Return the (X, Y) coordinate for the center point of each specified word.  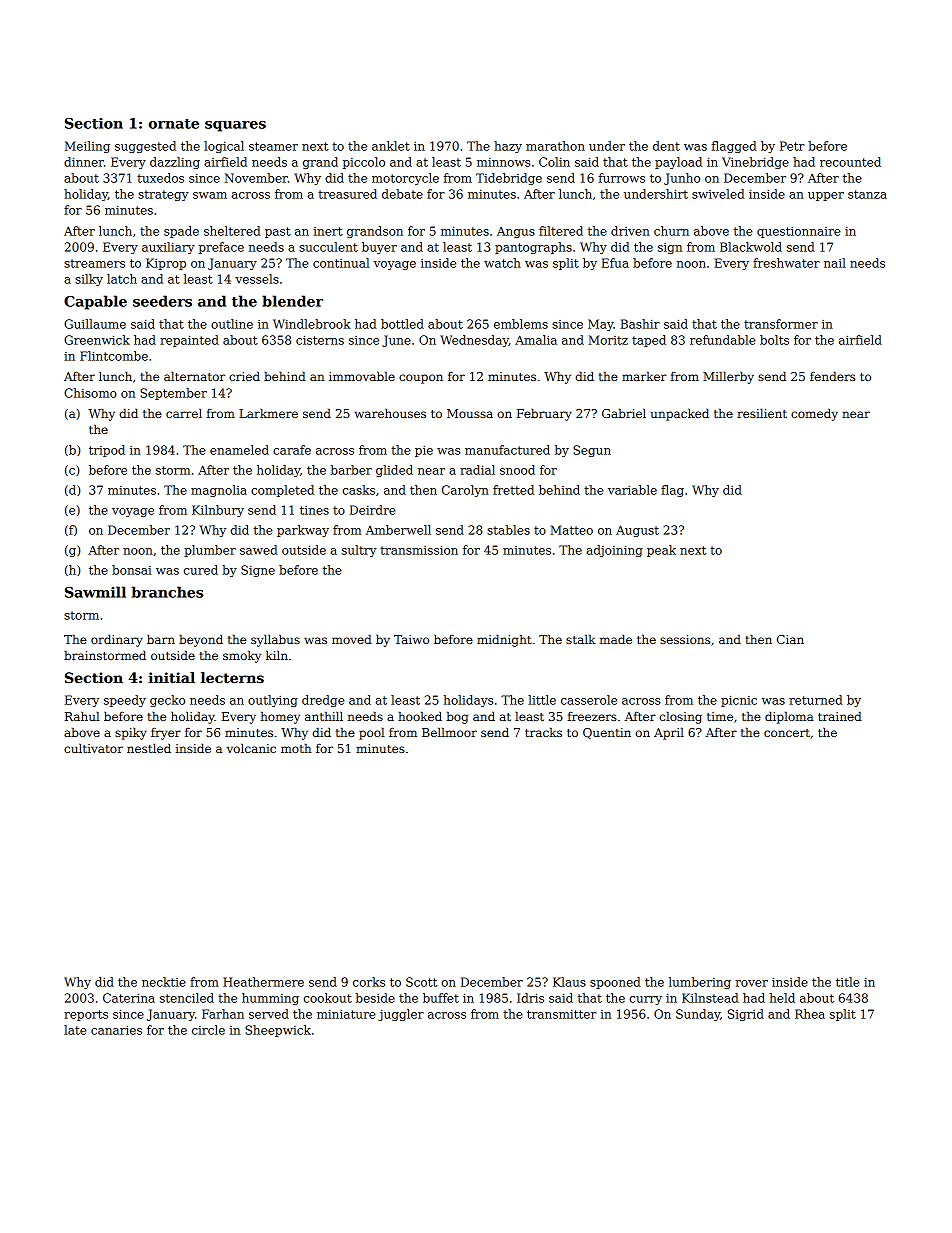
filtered (561, 231)
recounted (850, 162)
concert (787, 733)
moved (352, 639)
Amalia (536, 340)
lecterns (232, 677)
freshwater (786, 263)
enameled (239, 450)
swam (210, 195)
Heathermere (263, 982)
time (720, 716)
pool (372, 733)
